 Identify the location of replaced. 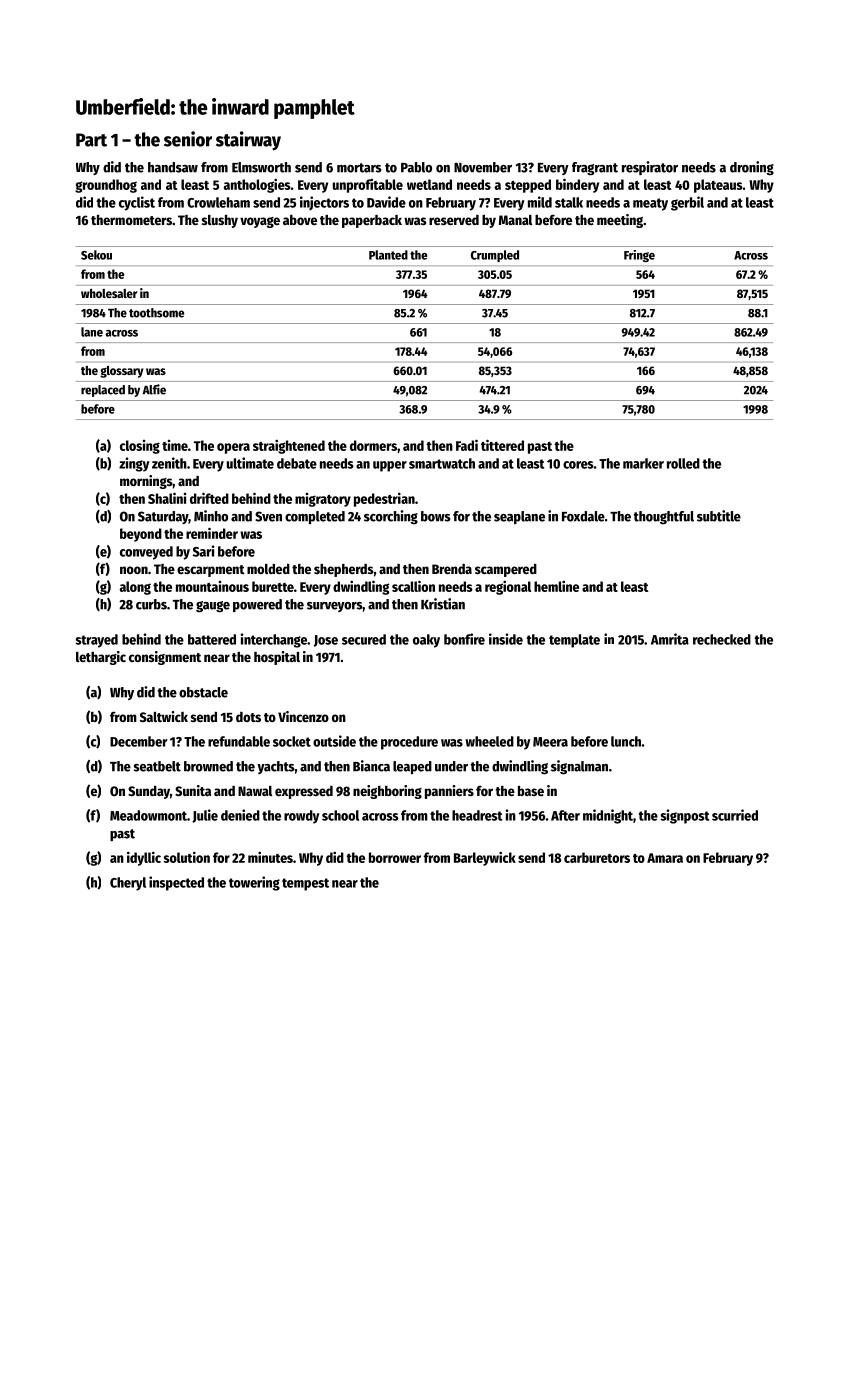
(103, 391).
